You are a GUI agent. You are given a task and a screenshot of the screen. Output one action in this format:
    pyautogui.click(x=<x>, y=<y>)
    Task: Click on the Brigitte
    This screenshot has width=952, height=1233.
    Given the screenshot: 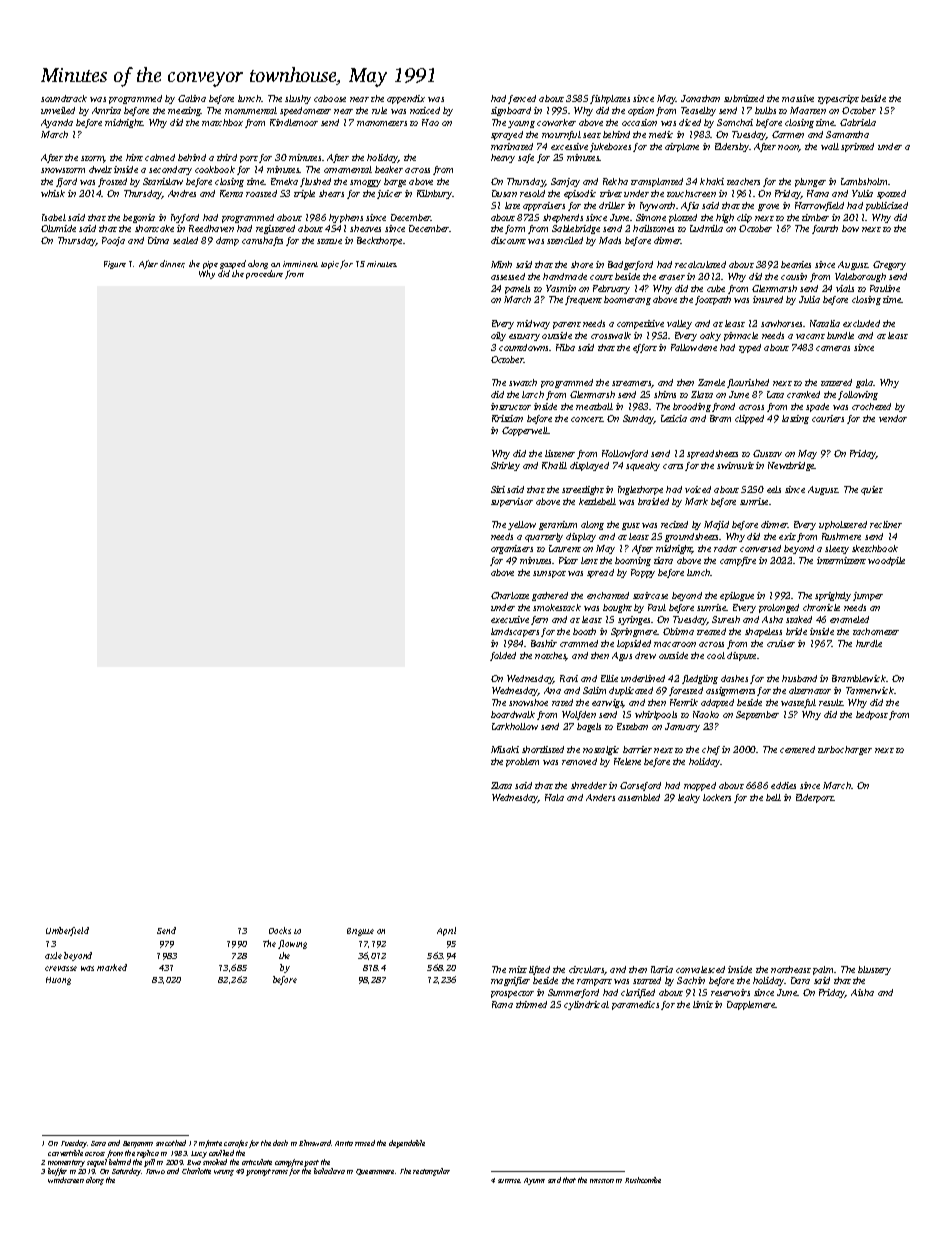 What is the action you would take?
    pyautogui.click(x=360, y=932)
